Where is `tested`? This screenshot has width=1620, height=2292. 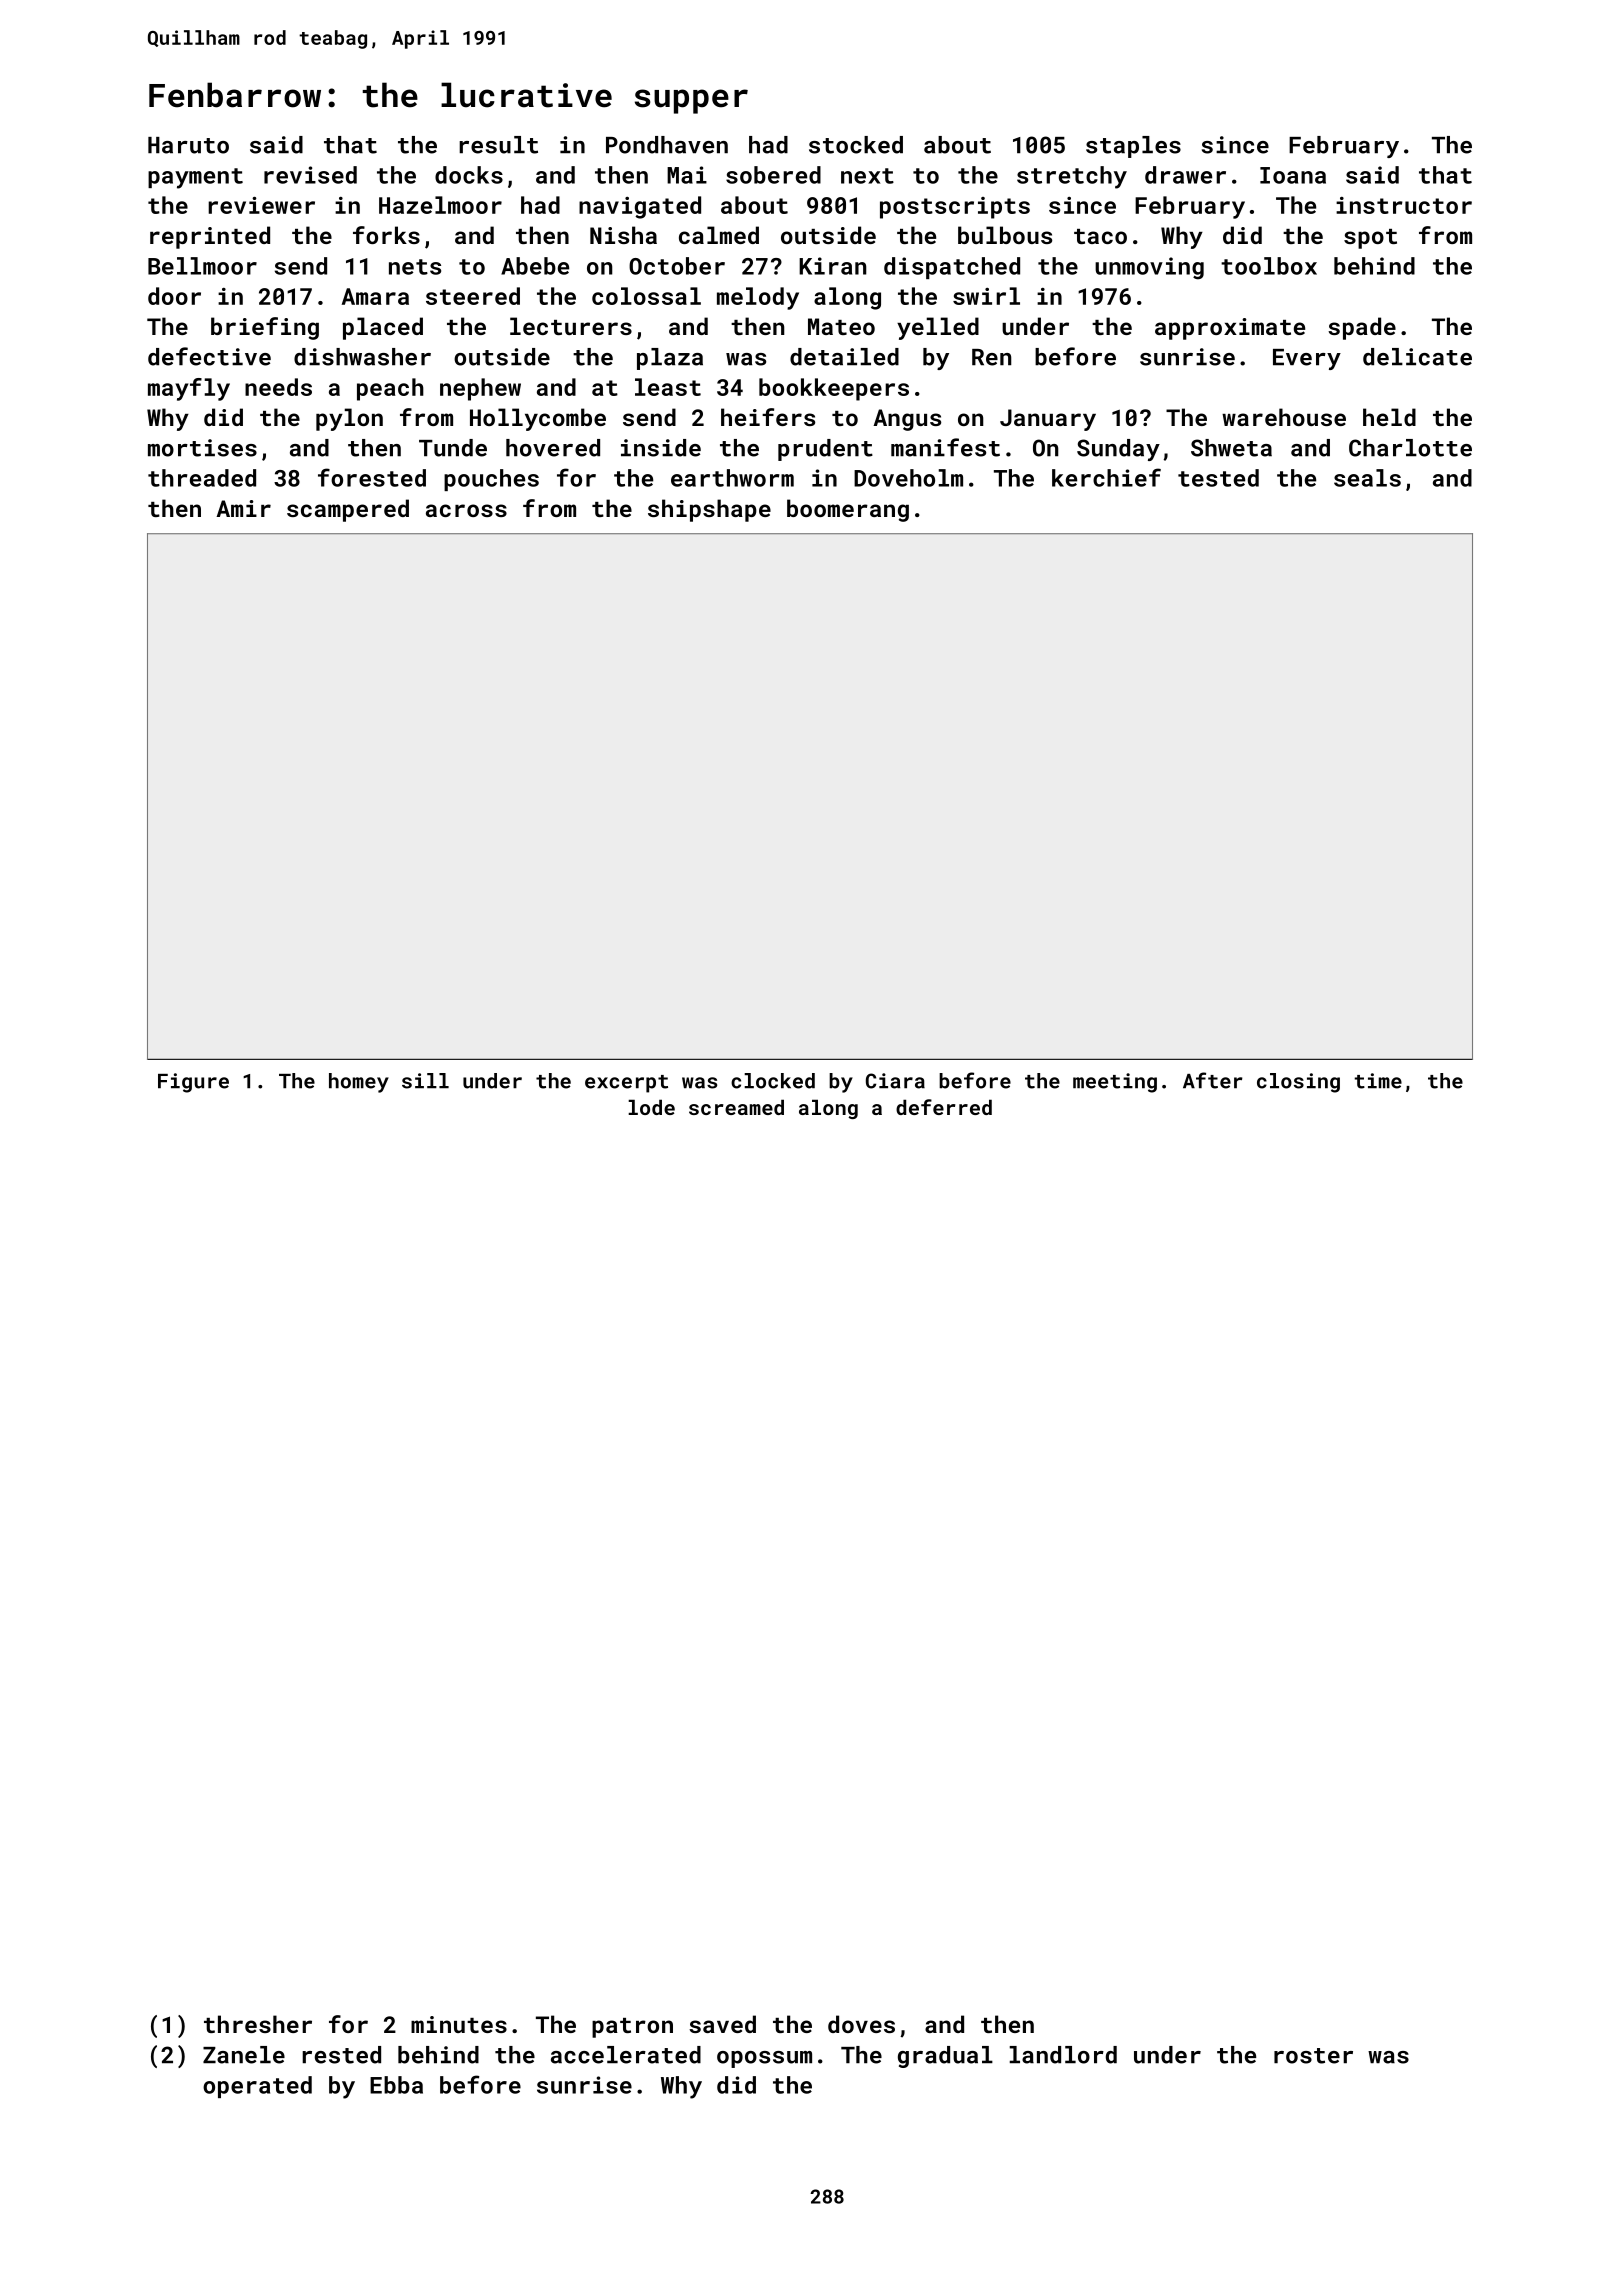 tested is located at coordinates (1218, 478).
